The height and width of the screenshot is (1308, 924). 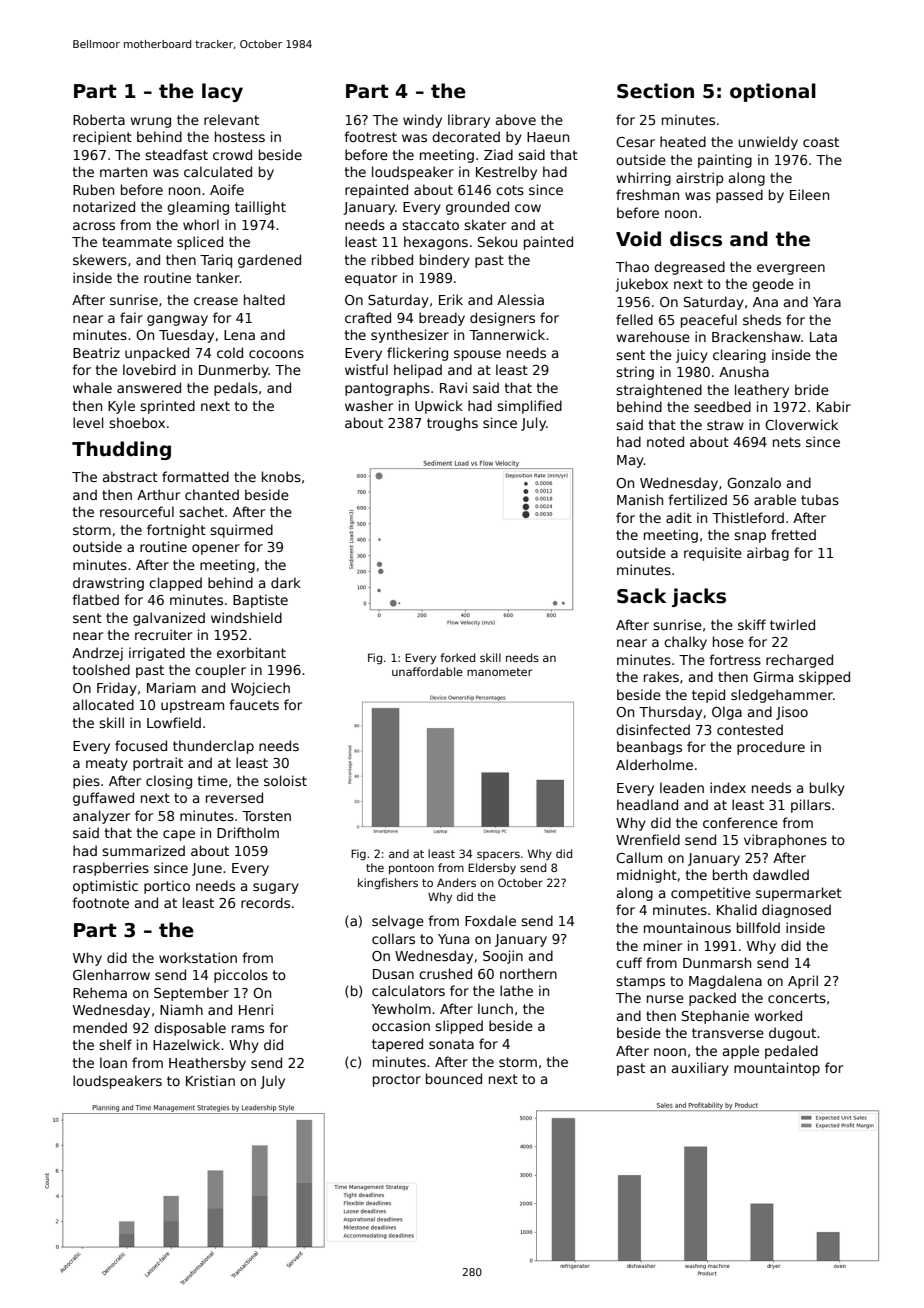 What do you see at coordinates (99, 119) in the screenshot?
I see `Roberta` at bounding box center [99, 119].
